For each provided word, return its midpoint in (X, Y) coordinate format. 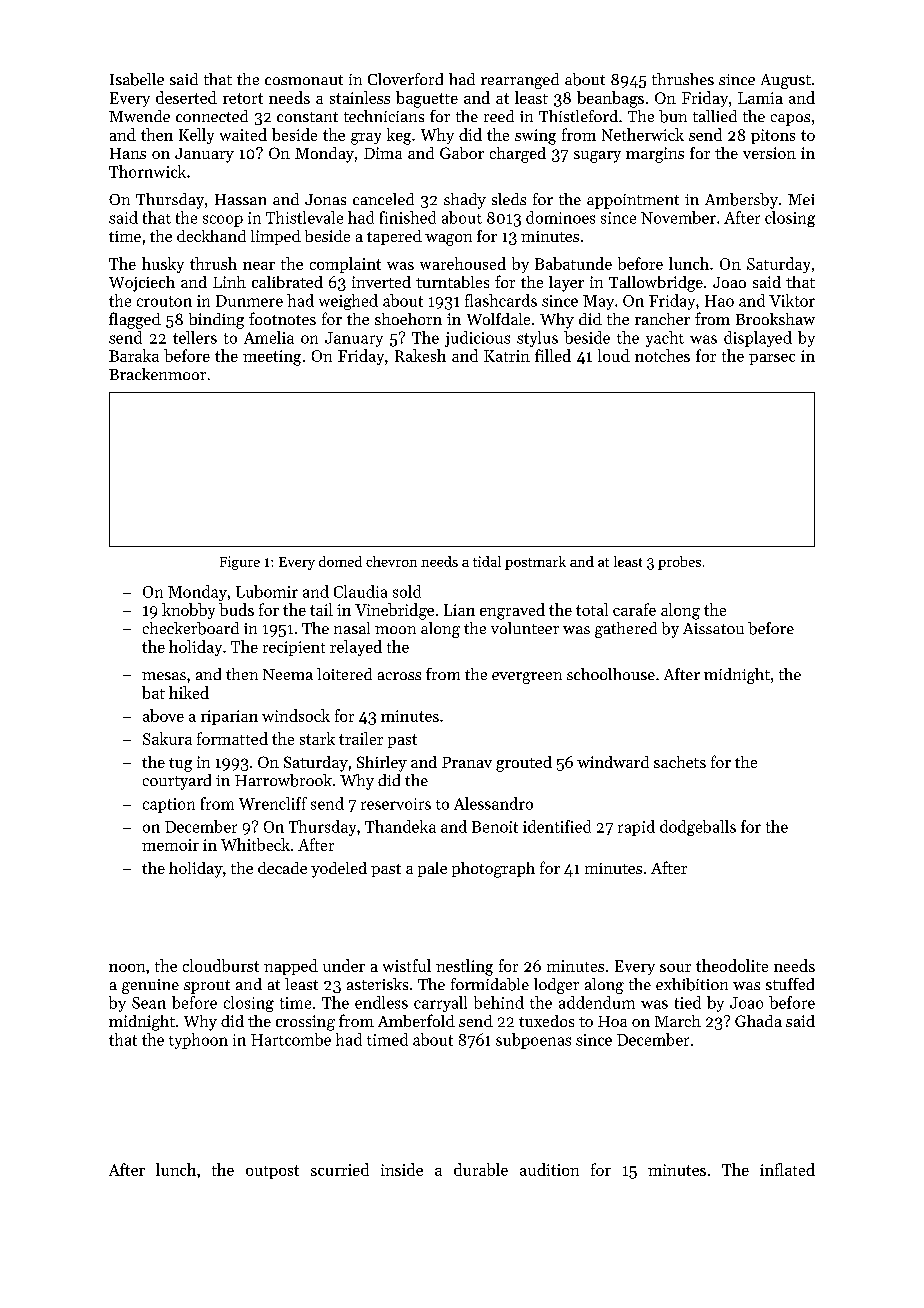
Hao (719, 301)
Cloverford (405, 79)
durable (481, 1169)
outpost (272, 1172)
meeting (272, 358)
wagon (448, 240)
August (786, 81)
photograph (493, 870)
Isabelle (137, 79)
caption (169, 805)
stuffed (790, 984)
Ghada (758, 1021)
